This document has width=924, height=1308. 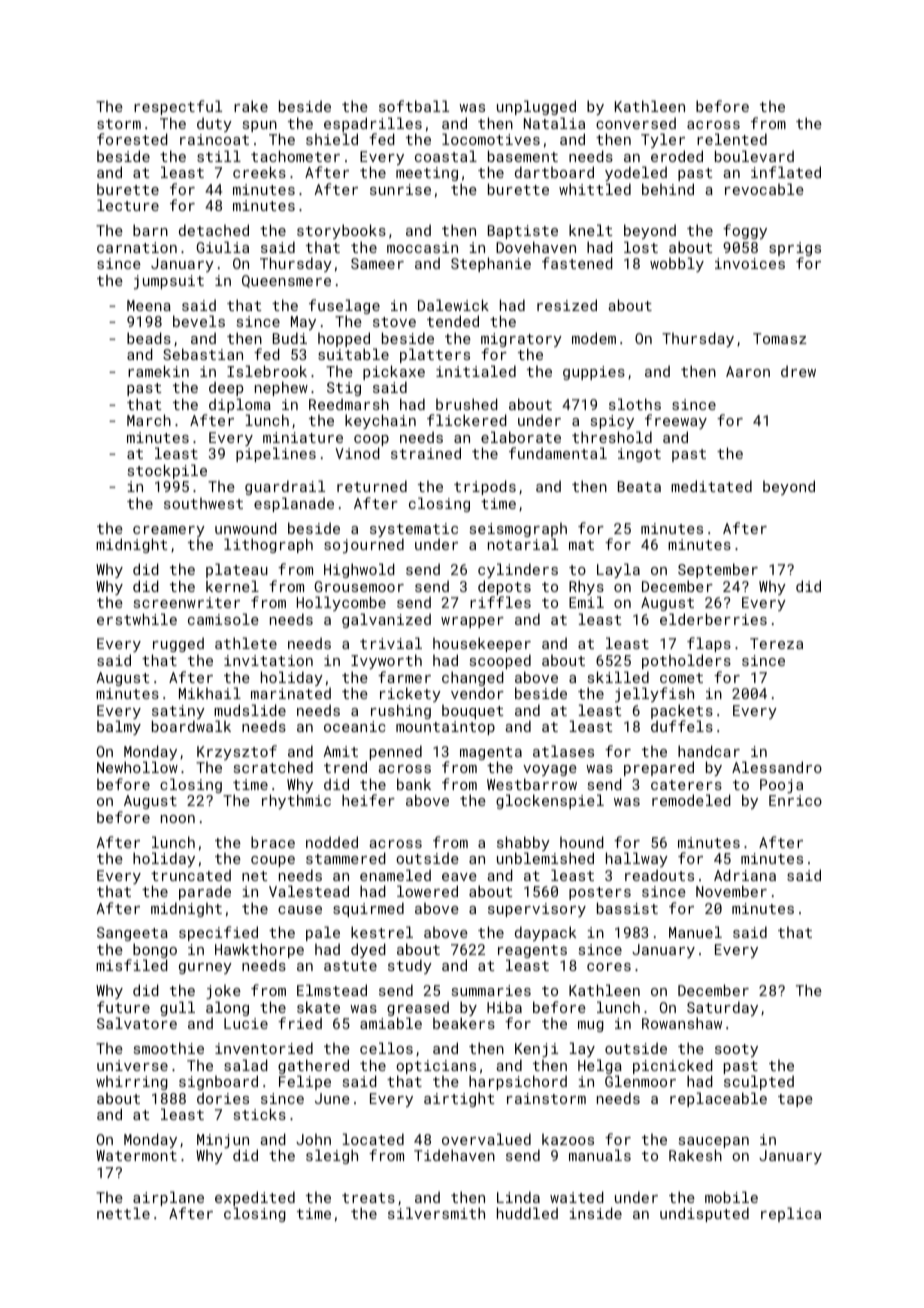 What do you see at coordinates (791, 1214) in the document?
I see `replica` at bounding box center [791, 1214].
